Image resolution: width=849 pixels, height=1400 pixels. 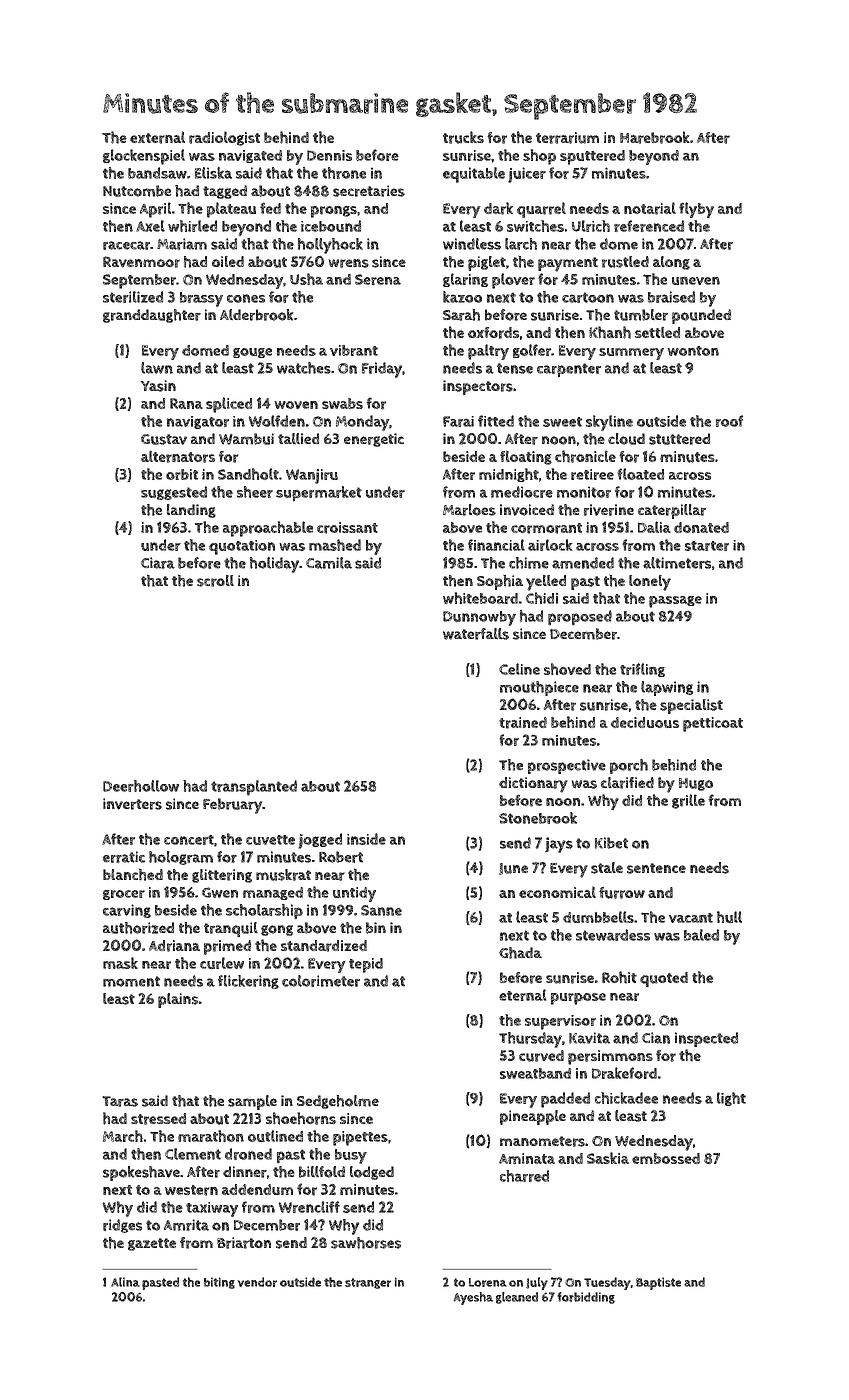 What do you see at coordinates (645, 722) in the image?
I see `deciduous` at bounding box center [645, 722].
